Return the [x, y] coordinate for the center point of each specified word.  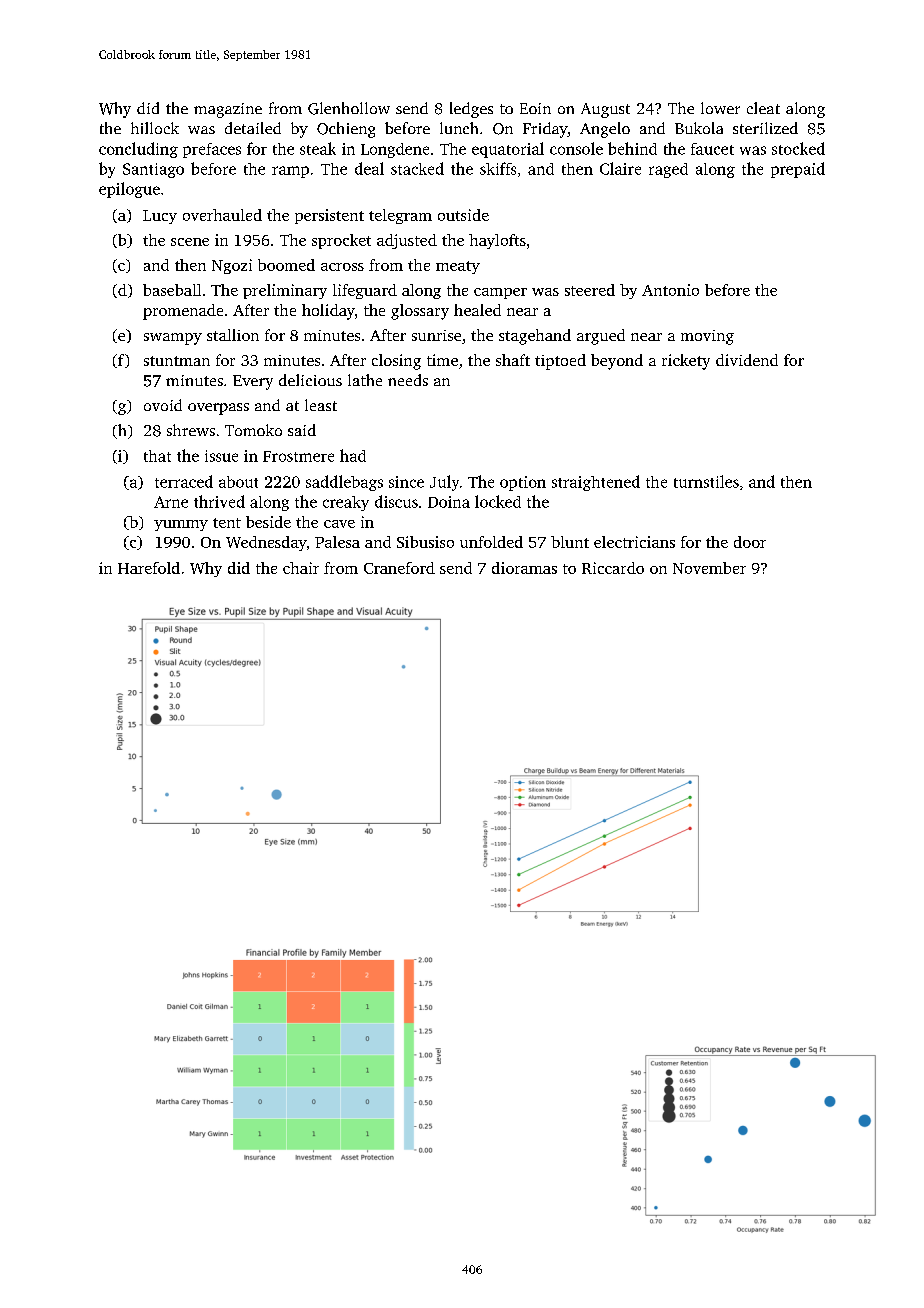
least [321, 405]
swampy [173, 339]
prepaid [798, 170]
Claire [620, 168]
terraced [184, 481]
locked [498, 501]
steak [318, 148]
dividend [747, 360]
